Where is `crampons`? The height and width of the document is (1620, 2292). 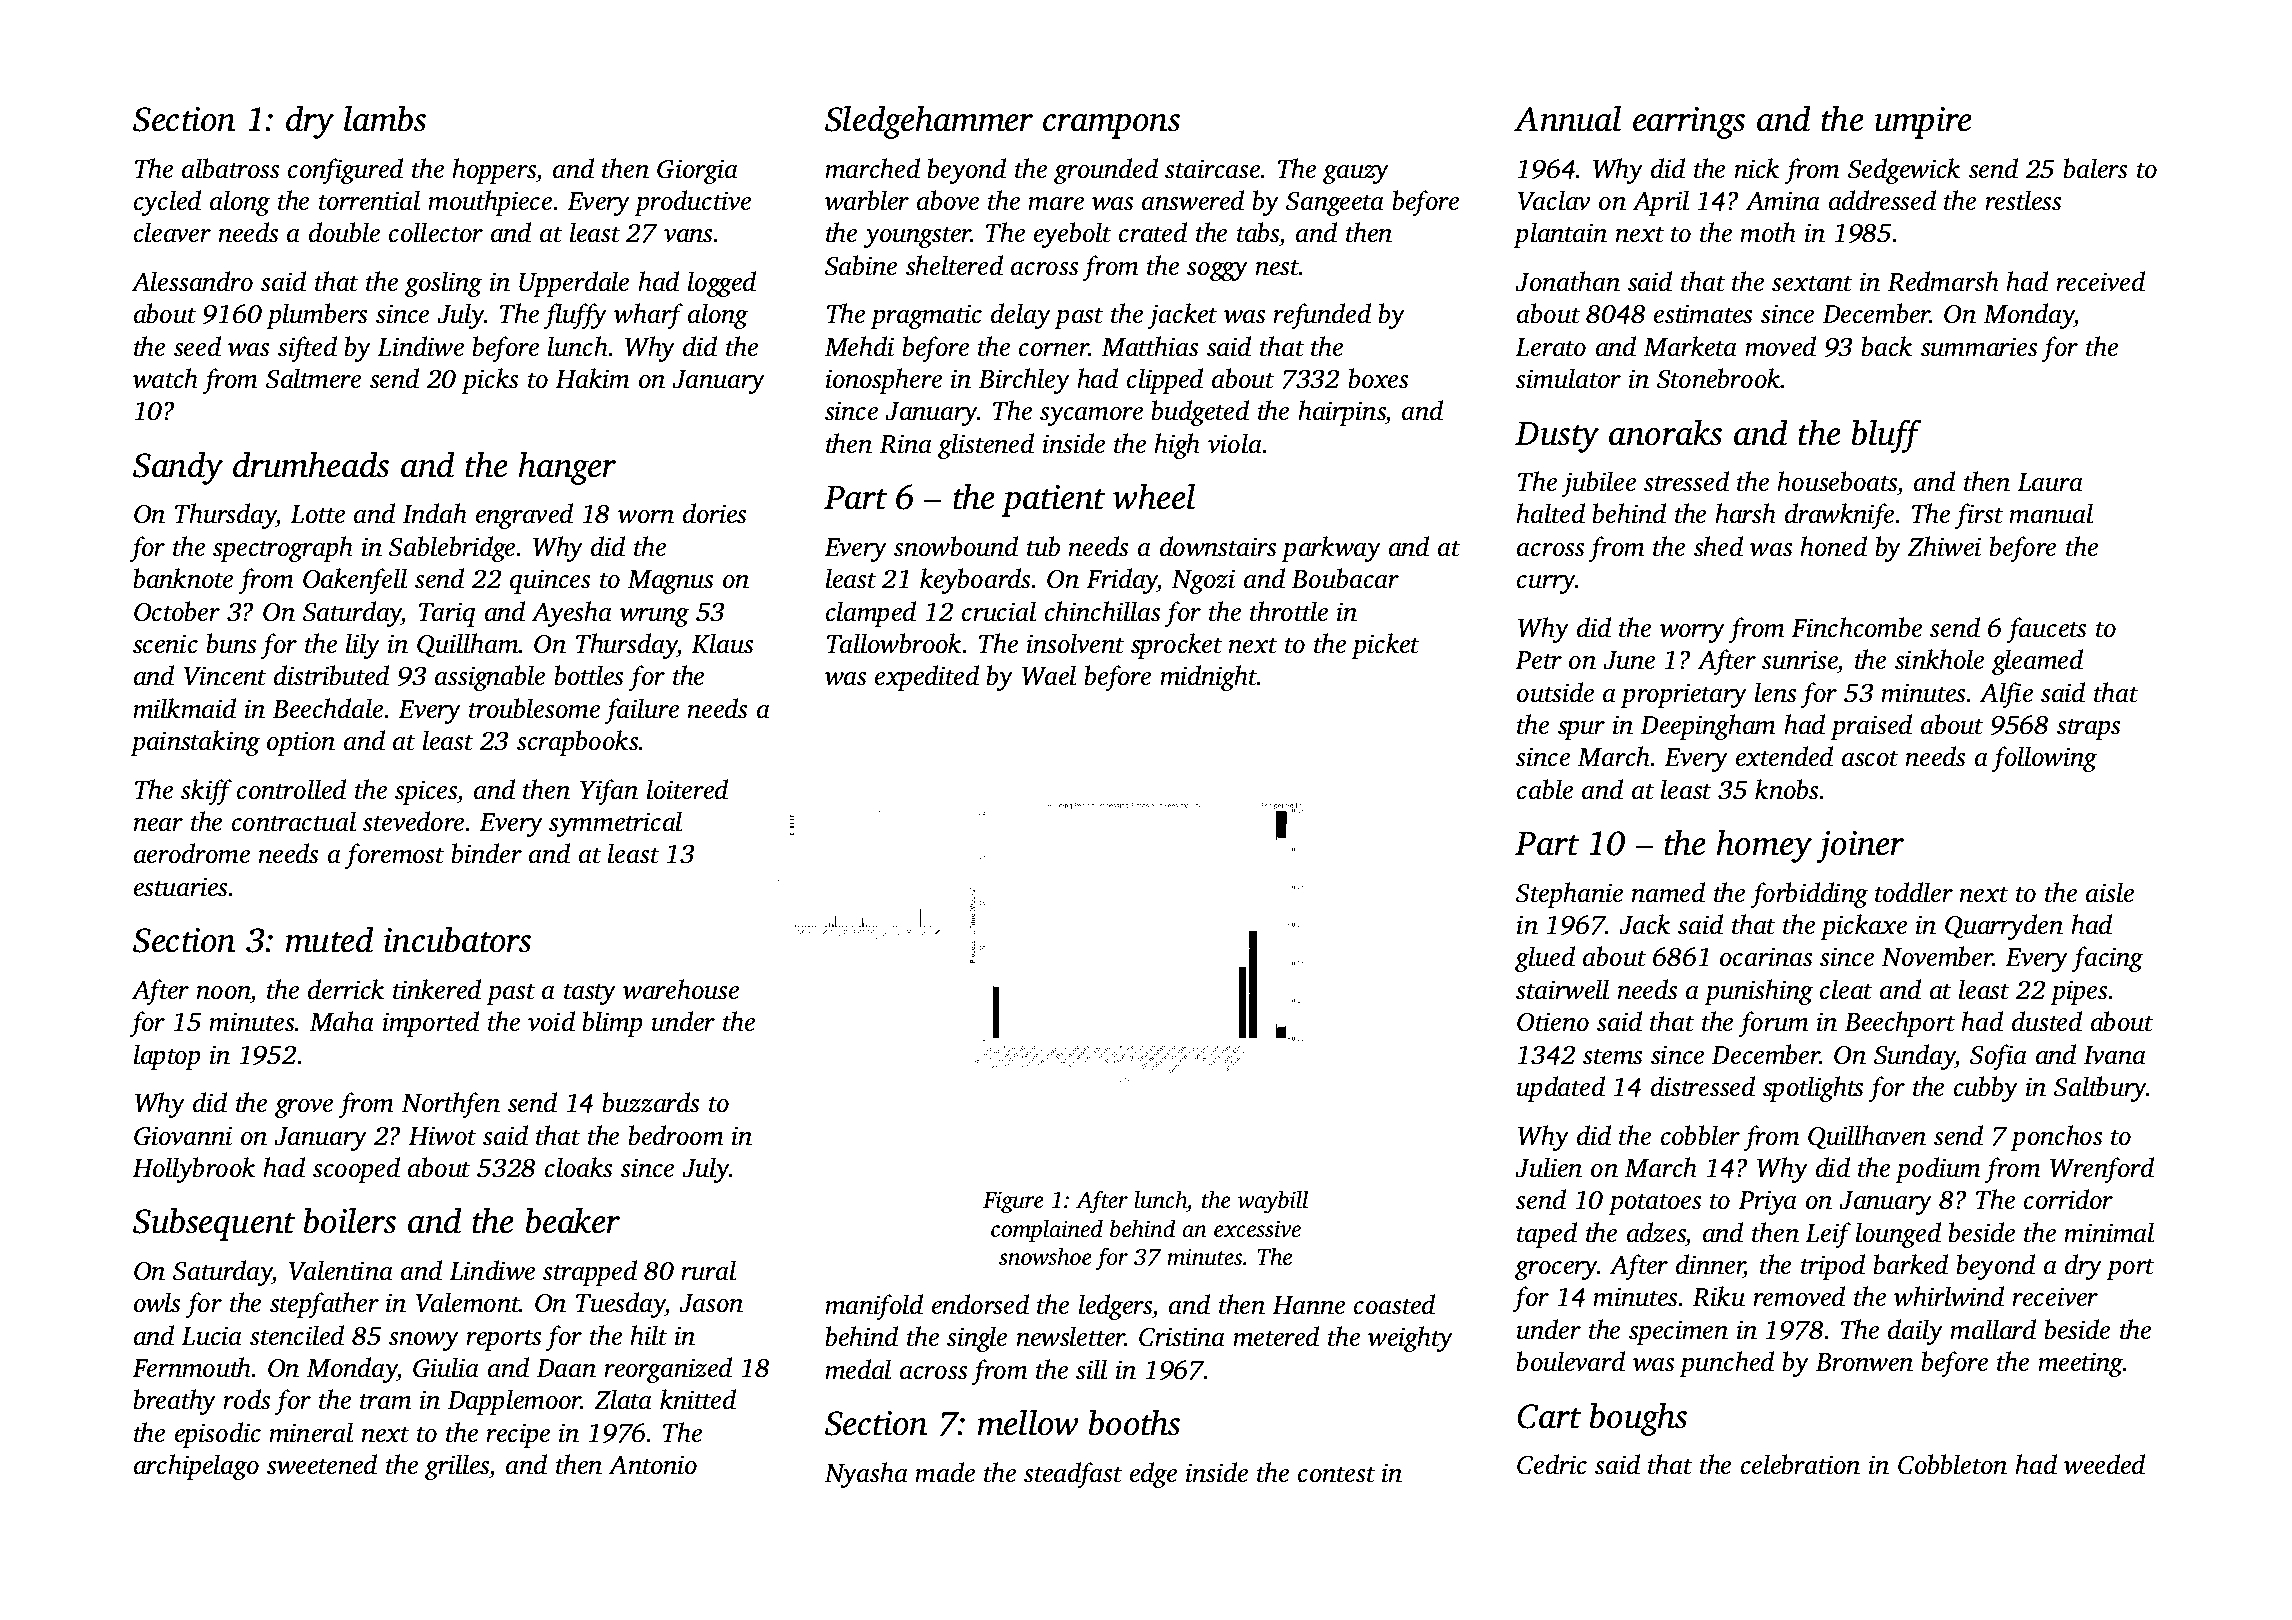
crampons is located at coordinates (1111, 126).
